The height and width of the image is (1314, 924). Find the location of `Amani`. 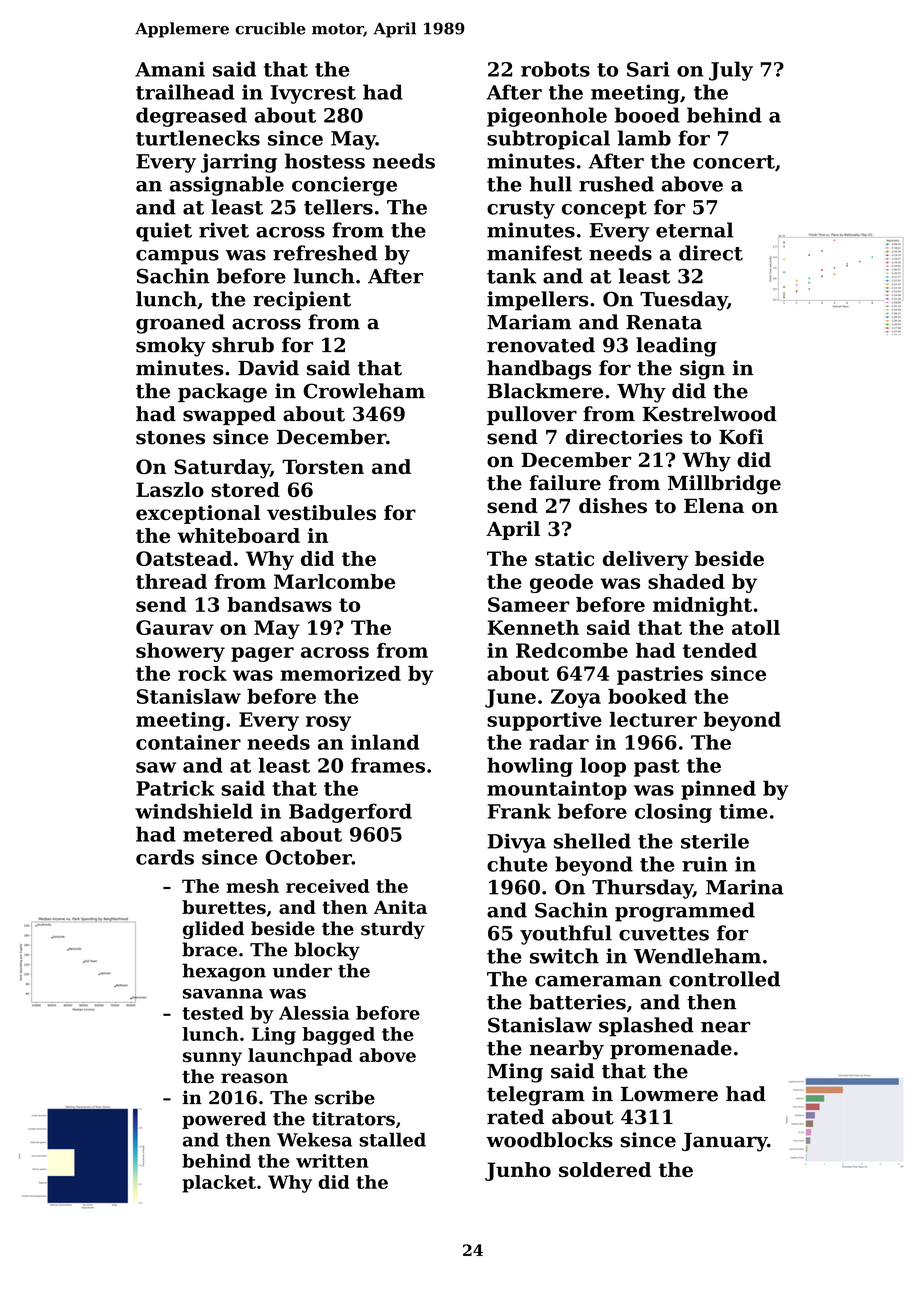

Amani is located at coordinates (170, 69).
